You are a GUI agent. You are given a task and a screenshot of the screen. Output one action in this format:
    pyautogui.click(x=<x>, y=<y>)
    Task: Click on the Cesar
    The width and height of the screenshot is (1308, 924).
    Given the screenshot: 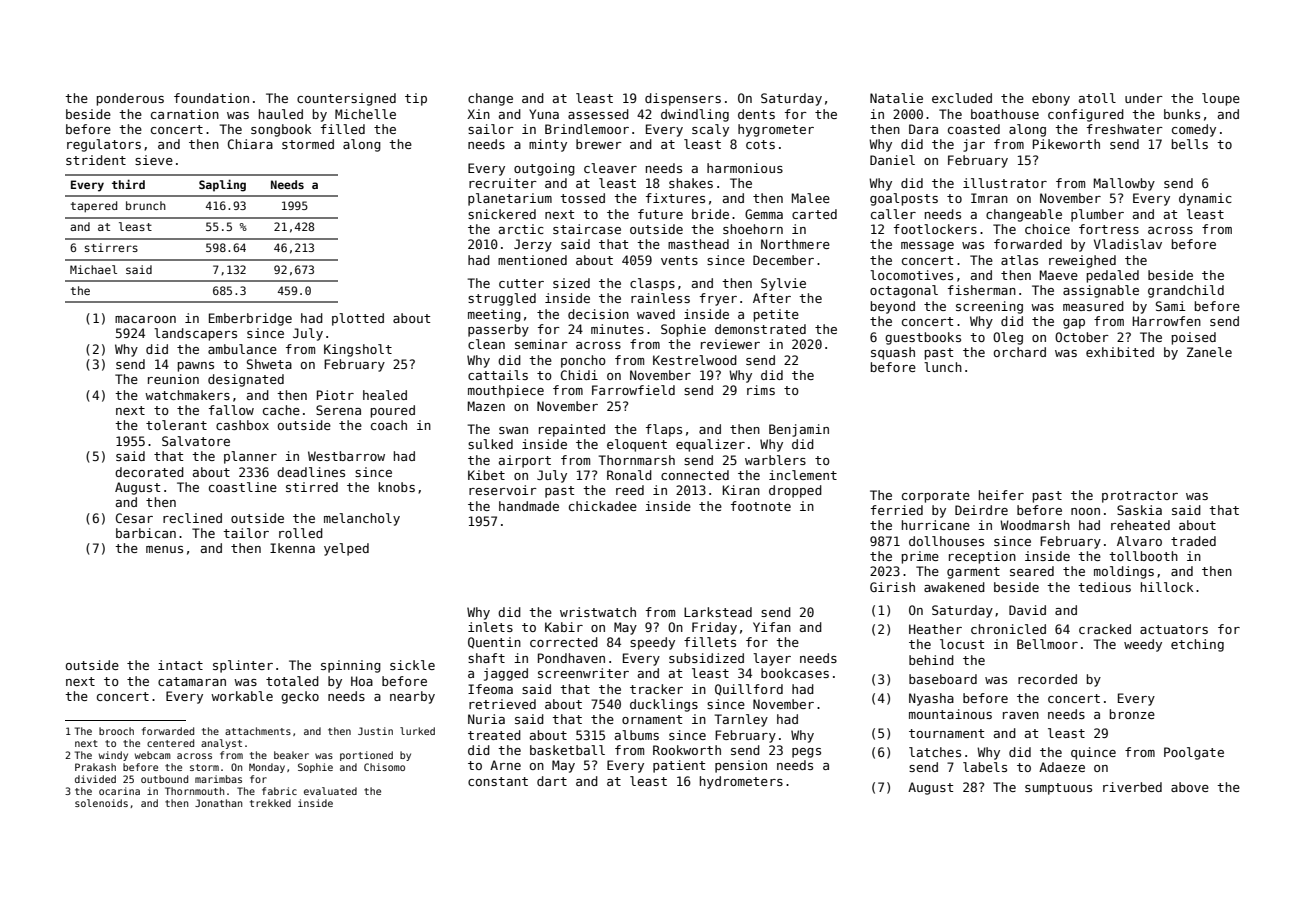 What is the action you would take?
    pyautogui.click(x=134, y=518)
